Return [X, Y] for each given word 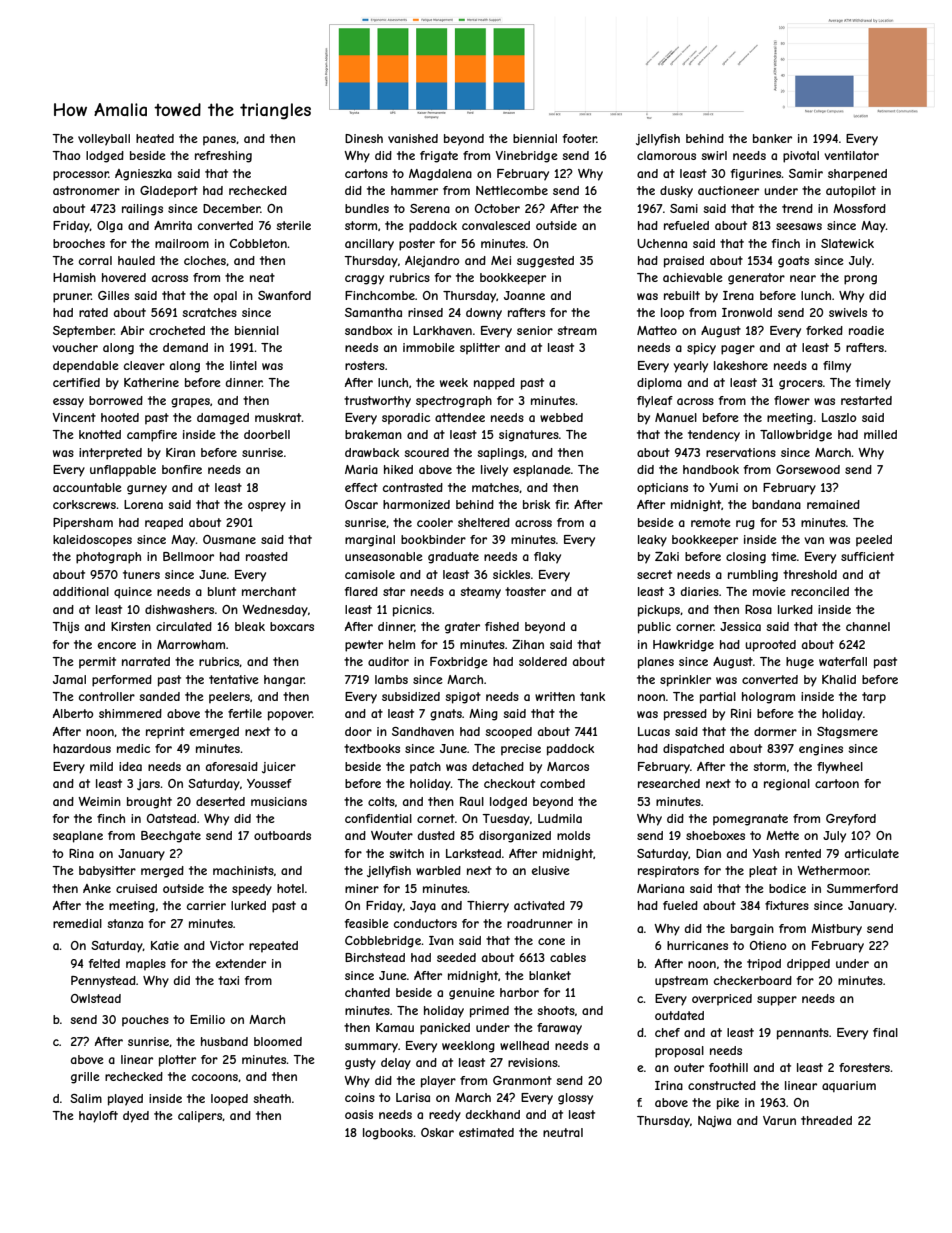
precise [521, 750]
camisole [370, 574]
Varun [779, 1120]
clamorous [666, 155]
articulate [872, 853]
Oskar [437, 1132]
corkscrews [84, 504]
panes [219, 141]
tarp [874, 698]
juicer [279, 768]
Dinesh [364, 138]
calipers [200, 1117]
